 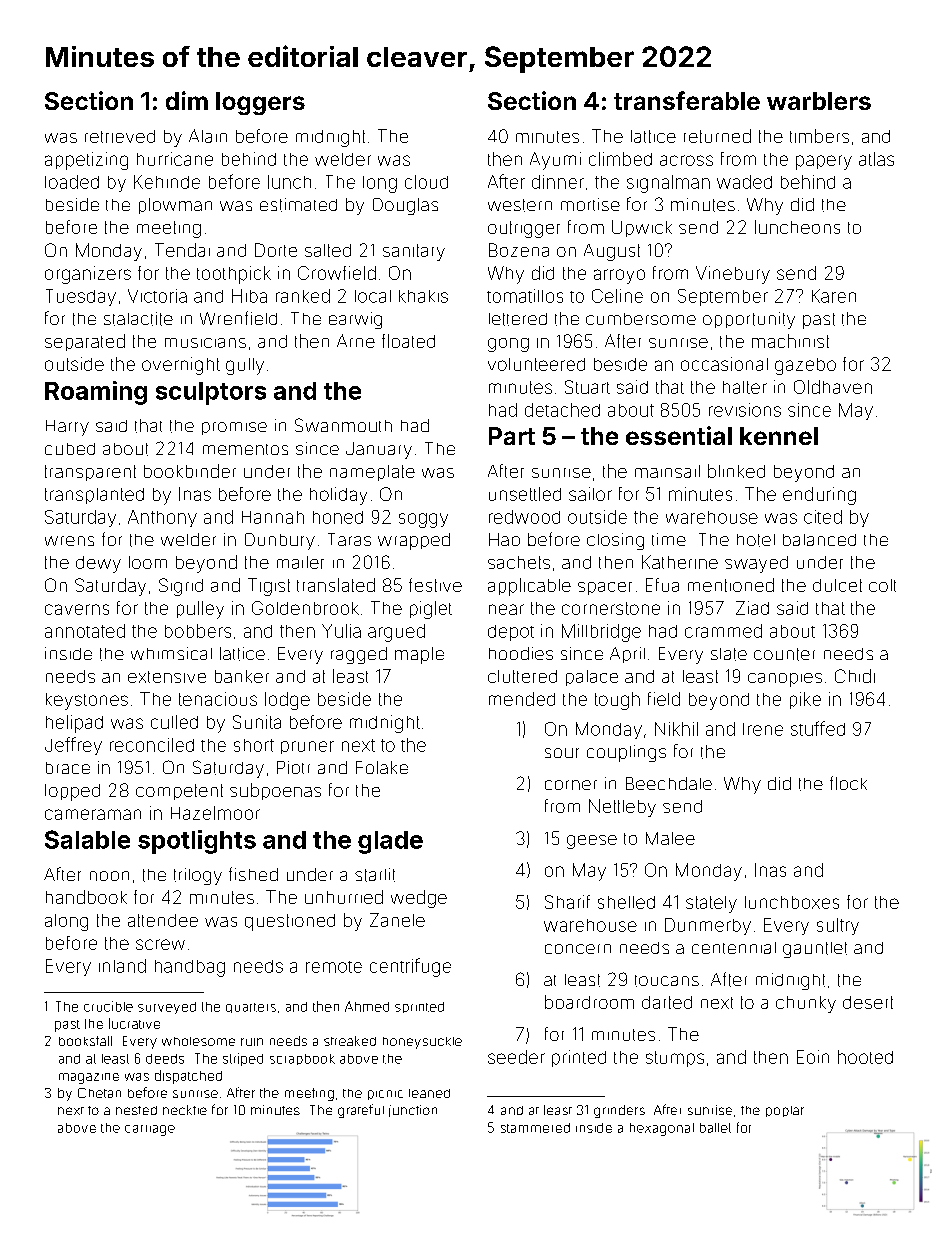 I want to click on loaded, so click(x=72, y=182).
